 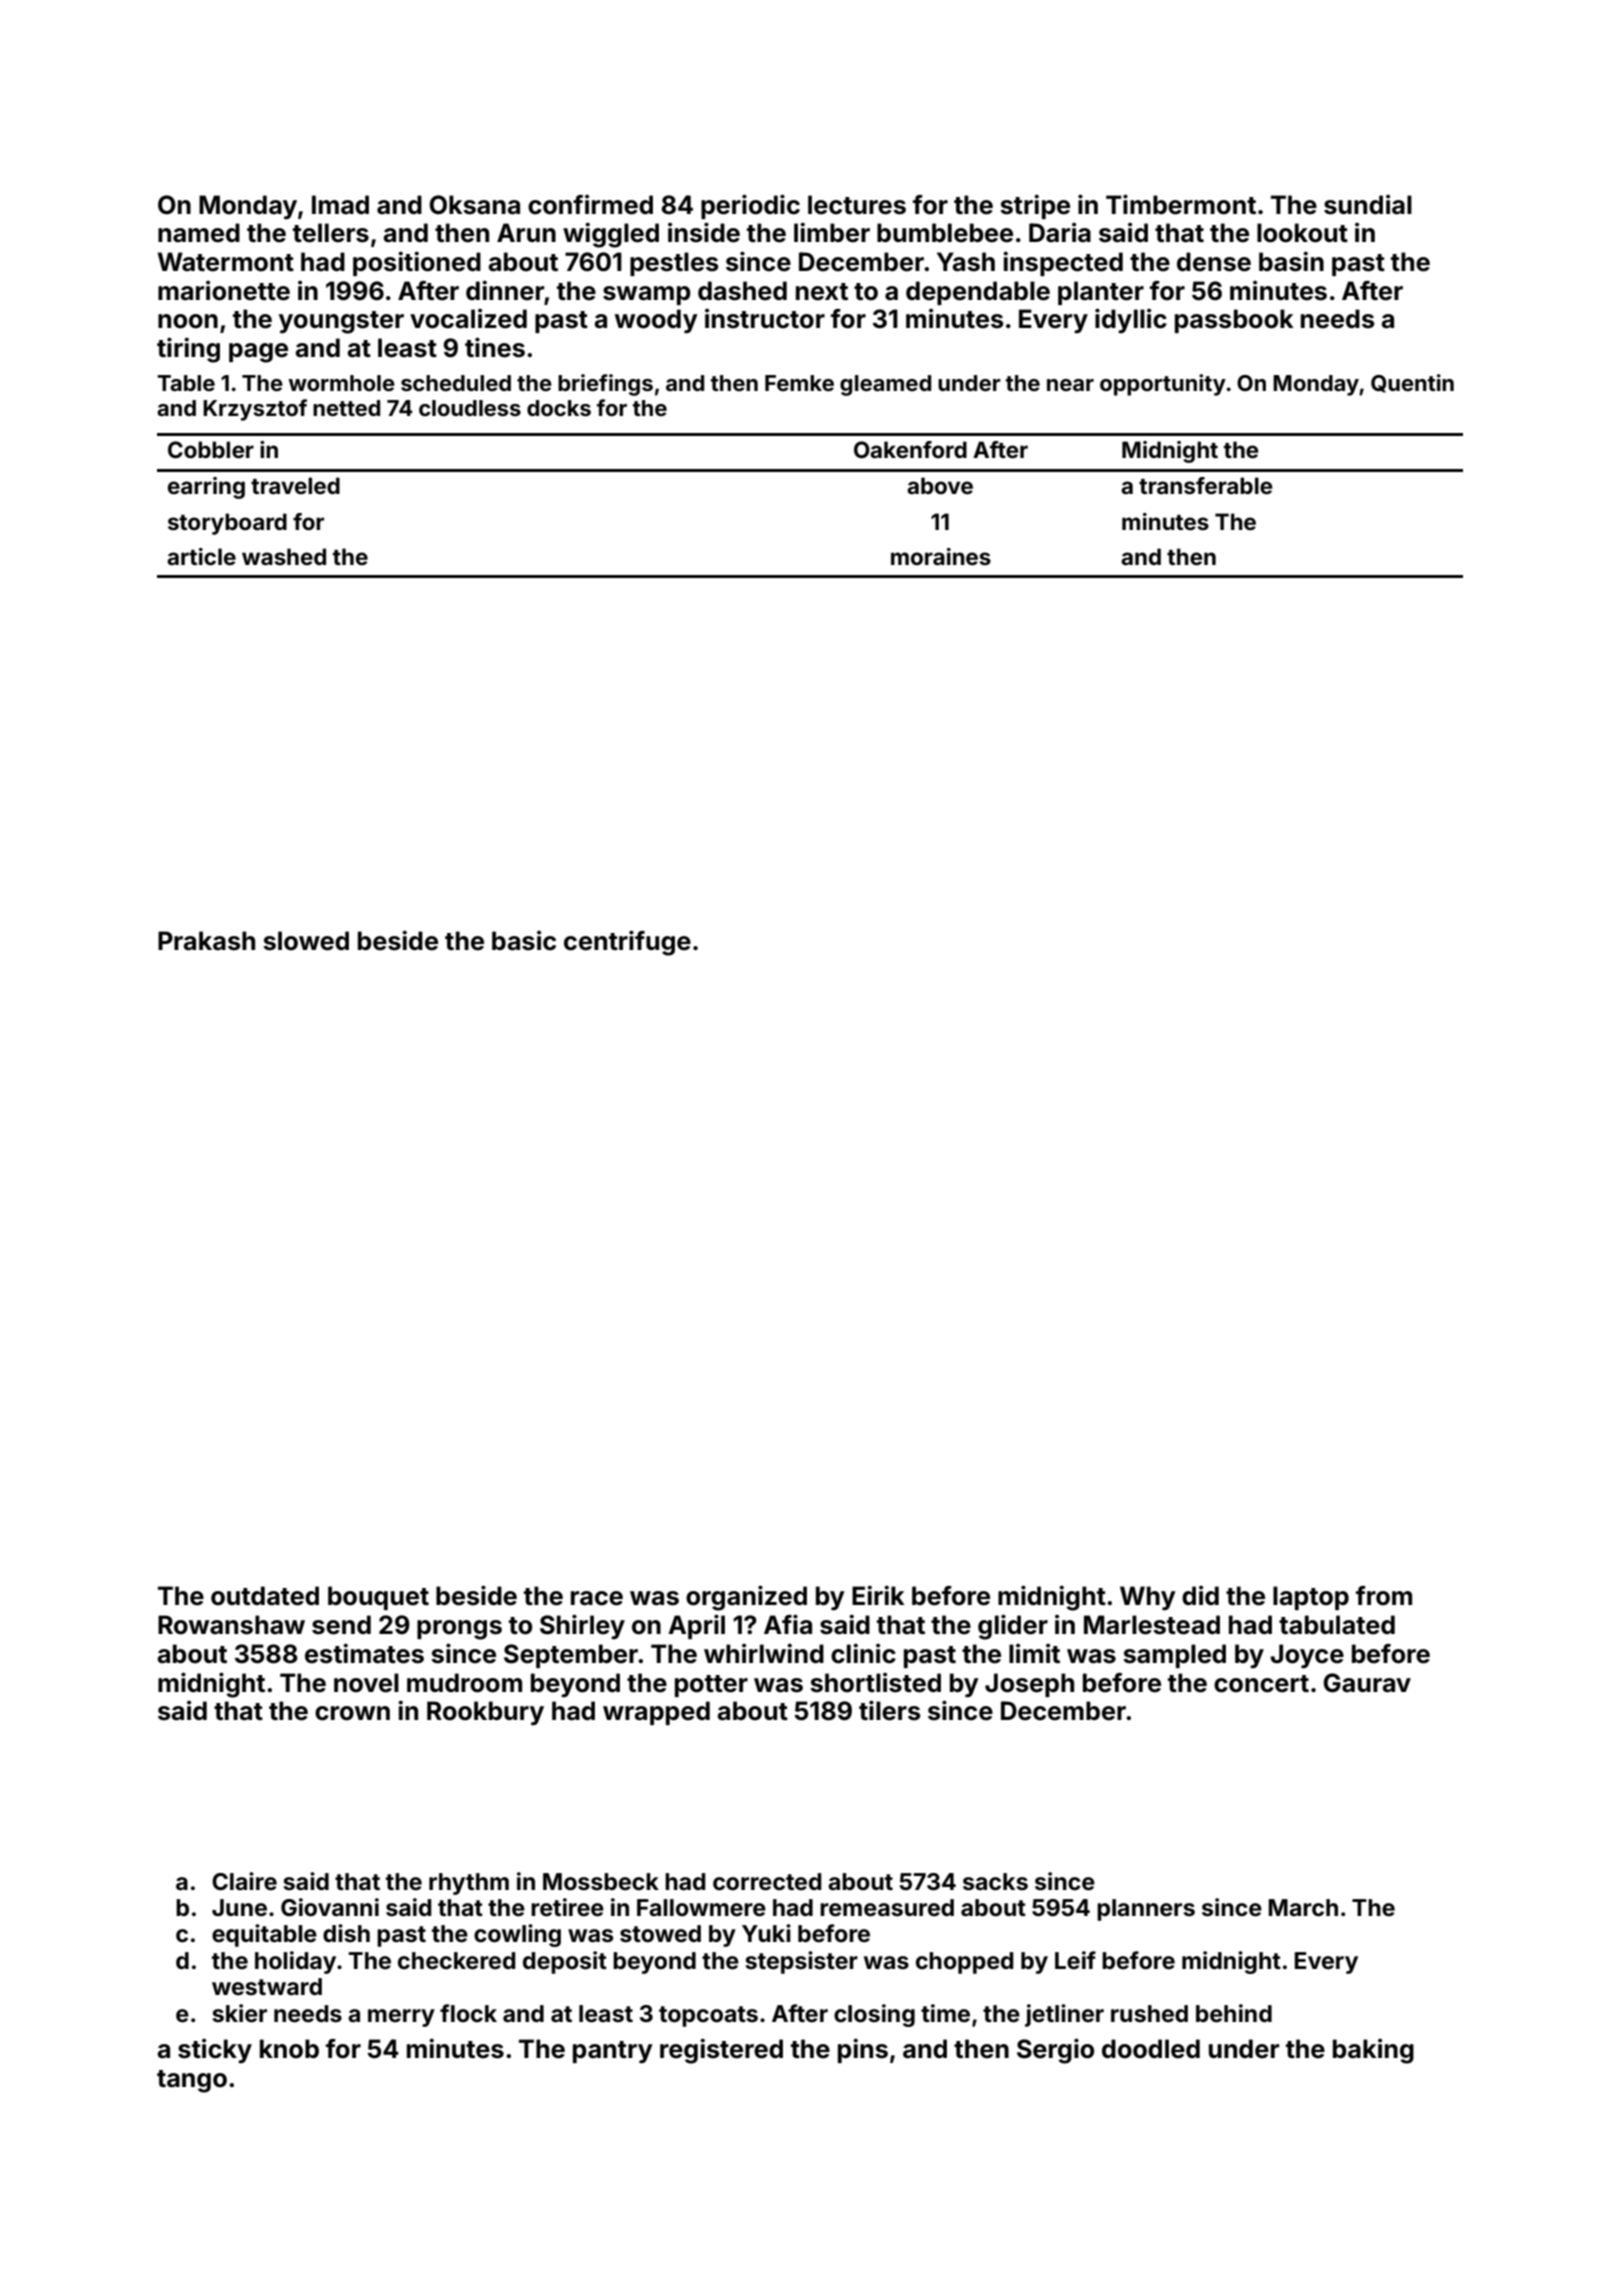 I want to click on Eirik, so click(x=878, y=1595).
